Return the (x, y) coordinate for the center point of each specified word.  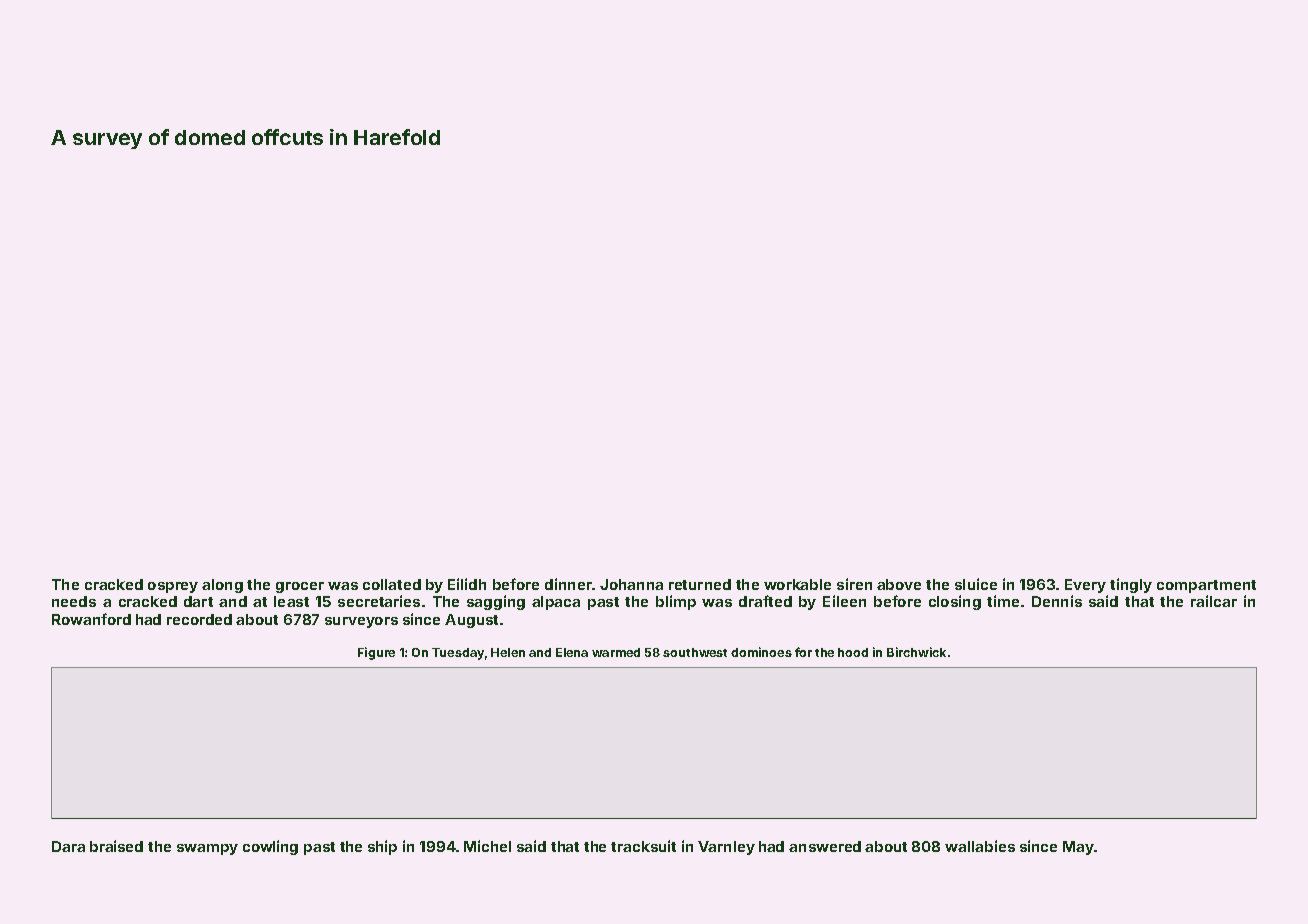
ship (382, 847)
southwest (695, 652)
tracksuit (643, 846)
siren (854, 584)
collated (392, 584)
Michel (487, 846)
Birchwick (916, 652)
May (1078, 848)
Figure (376, 653)
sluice (976, 584)
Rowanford (91, 619)
